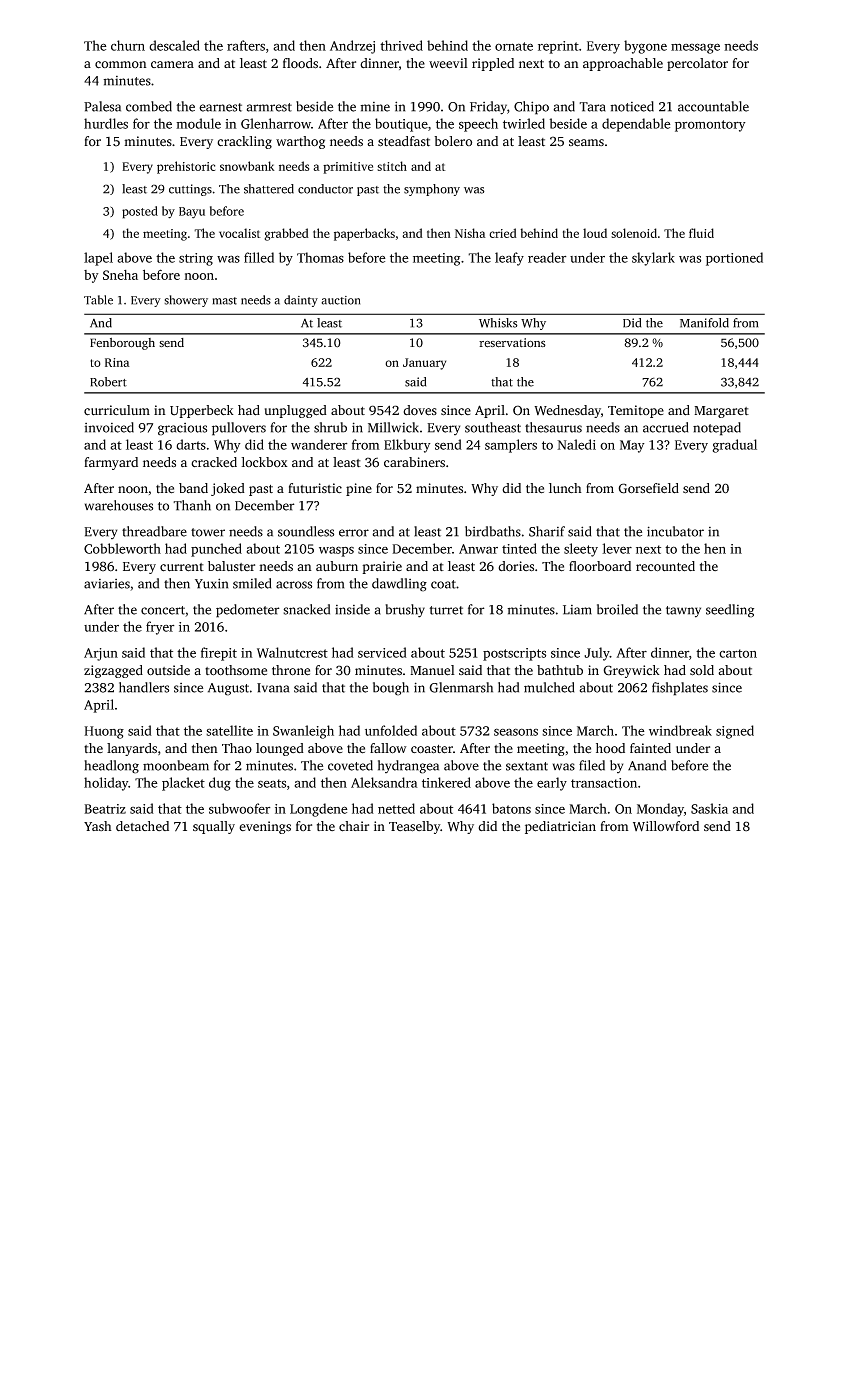  I want to click on detached, so click(142, 826).
